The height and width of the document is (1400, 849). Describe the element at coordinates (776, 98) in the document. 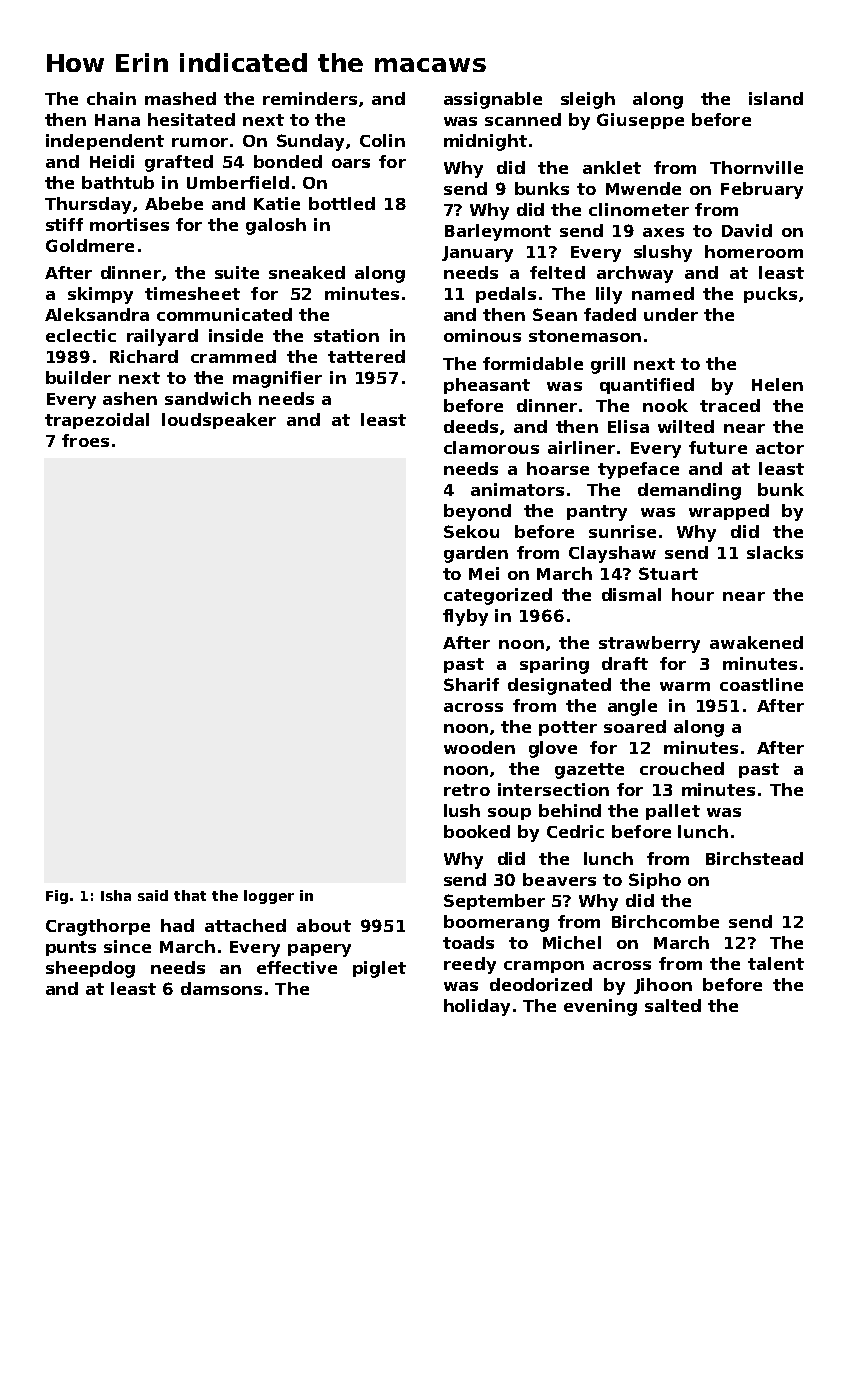

I see `island` at that location.
